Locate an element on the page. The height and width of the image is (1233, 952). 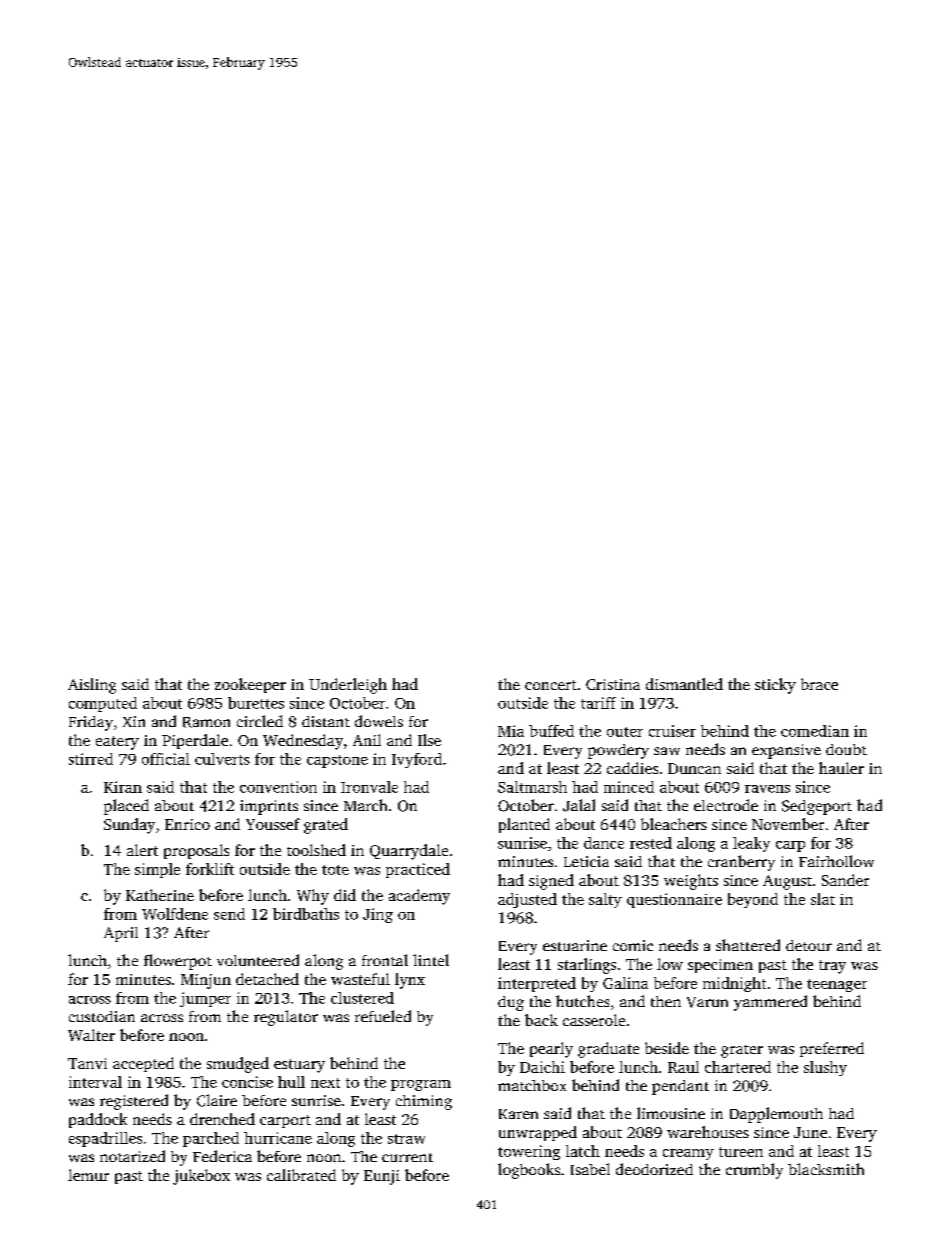
smudged is located at coordinates (238, 1065).
